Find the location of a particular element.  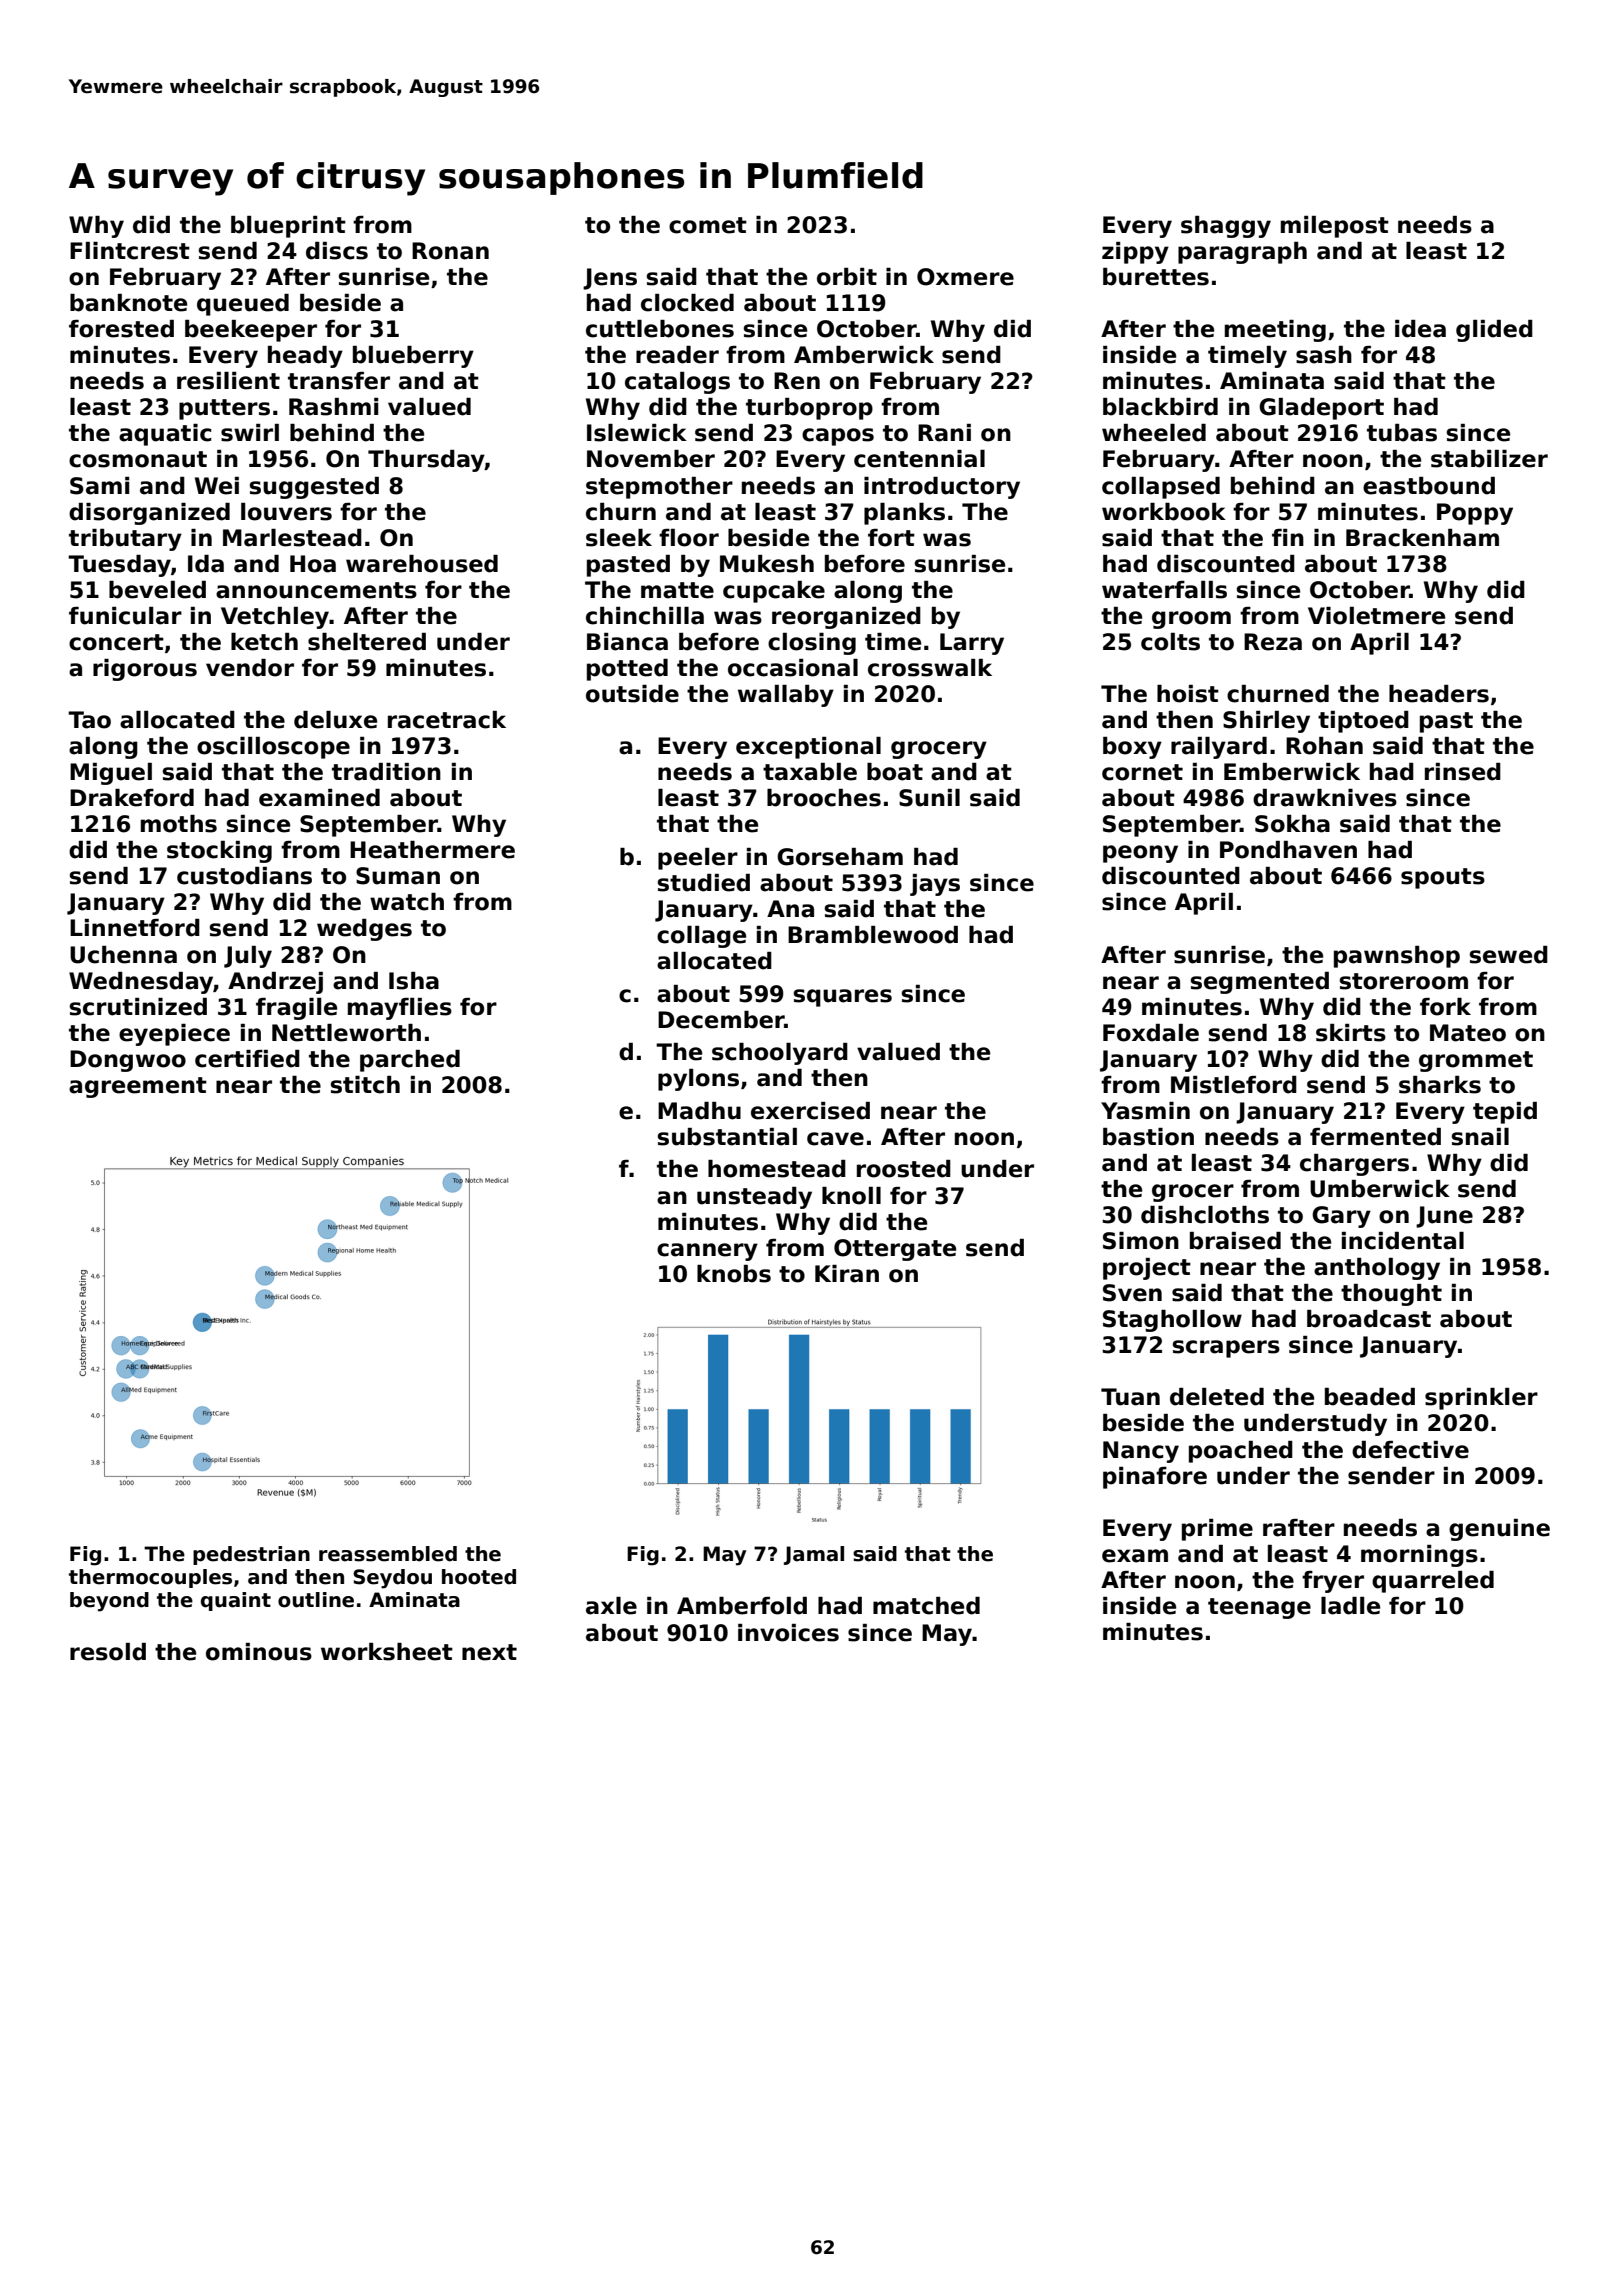

Kiran is located at coordinates (847, 1274).
